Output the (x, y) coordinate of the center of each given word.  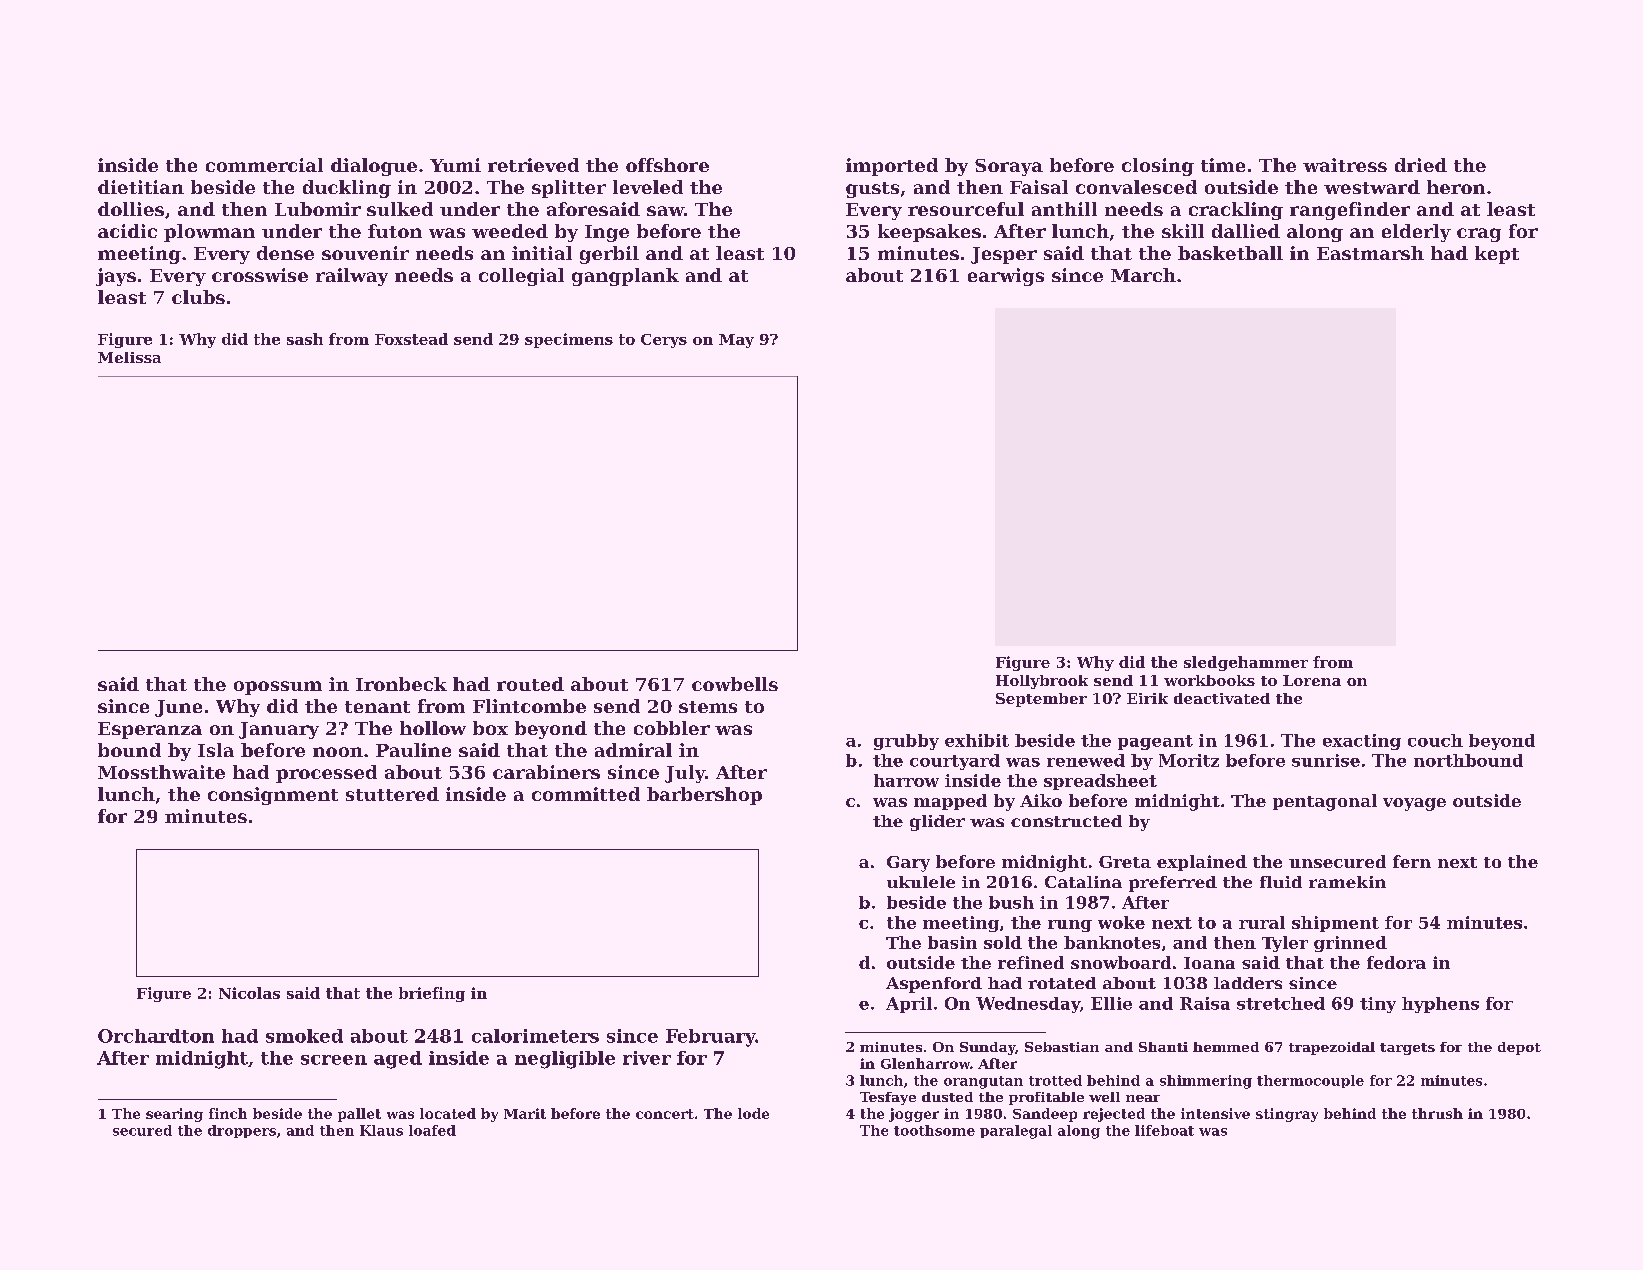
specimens (569, 340)
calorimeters (535, 1036)
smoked (304, 1036)
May (736, 341)
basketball (1230, 253)
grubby (906, 742)
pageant (1155, 742)
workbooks (1209, 680)
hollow (433, 728)
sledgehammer (1246, 663)
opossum (278, 688)
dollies (131, 209)
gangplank (625, 277)
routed (530, 684)
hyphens (1440, 1005)
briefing (432, 994)
